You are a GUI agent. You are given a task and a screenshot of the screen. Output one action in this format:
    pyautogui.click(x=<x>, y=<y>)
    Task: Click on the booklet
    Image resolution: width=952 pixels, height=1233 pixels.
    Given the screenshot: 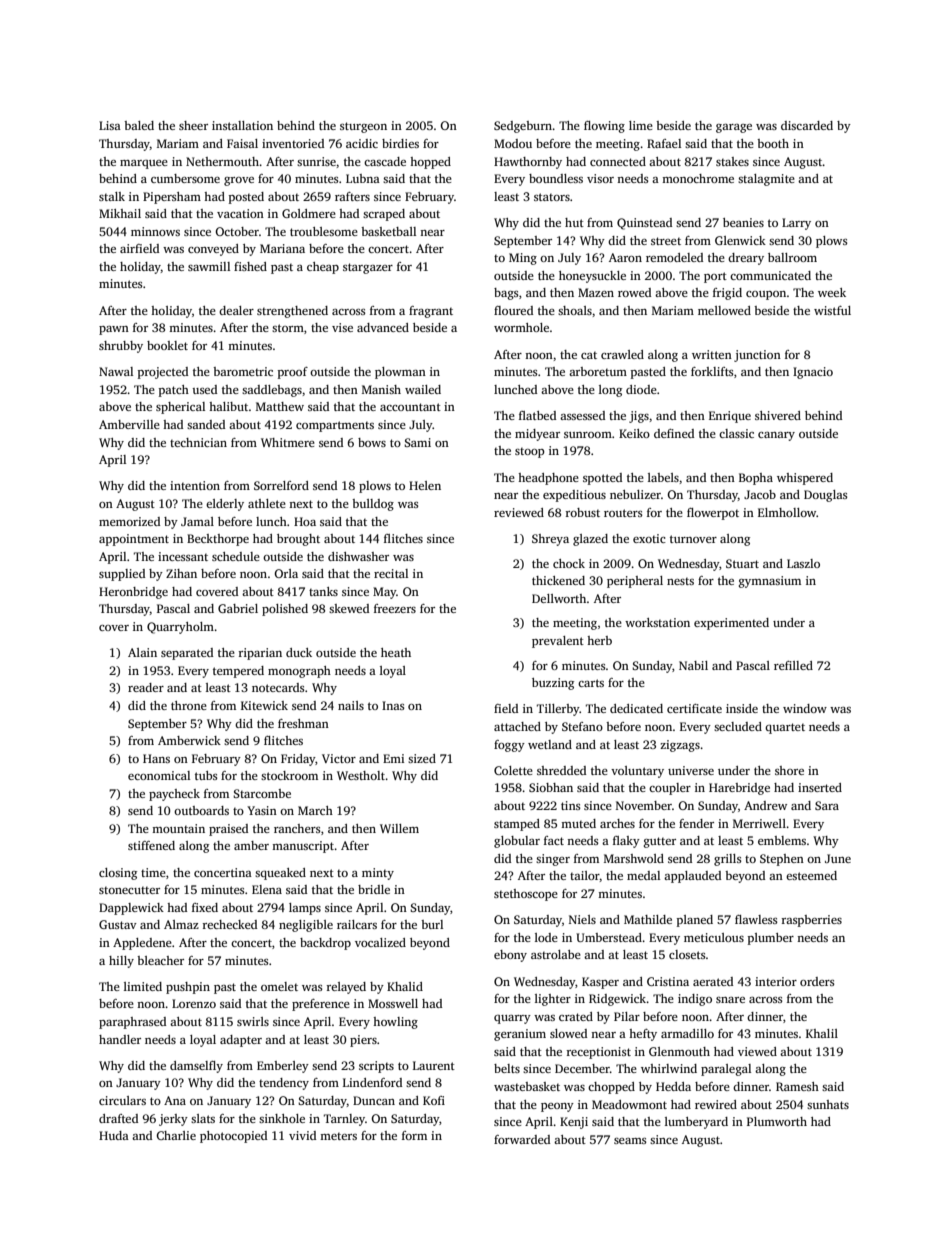 What is the action you would take?
    pyautogui.click(x=167, y=345)
